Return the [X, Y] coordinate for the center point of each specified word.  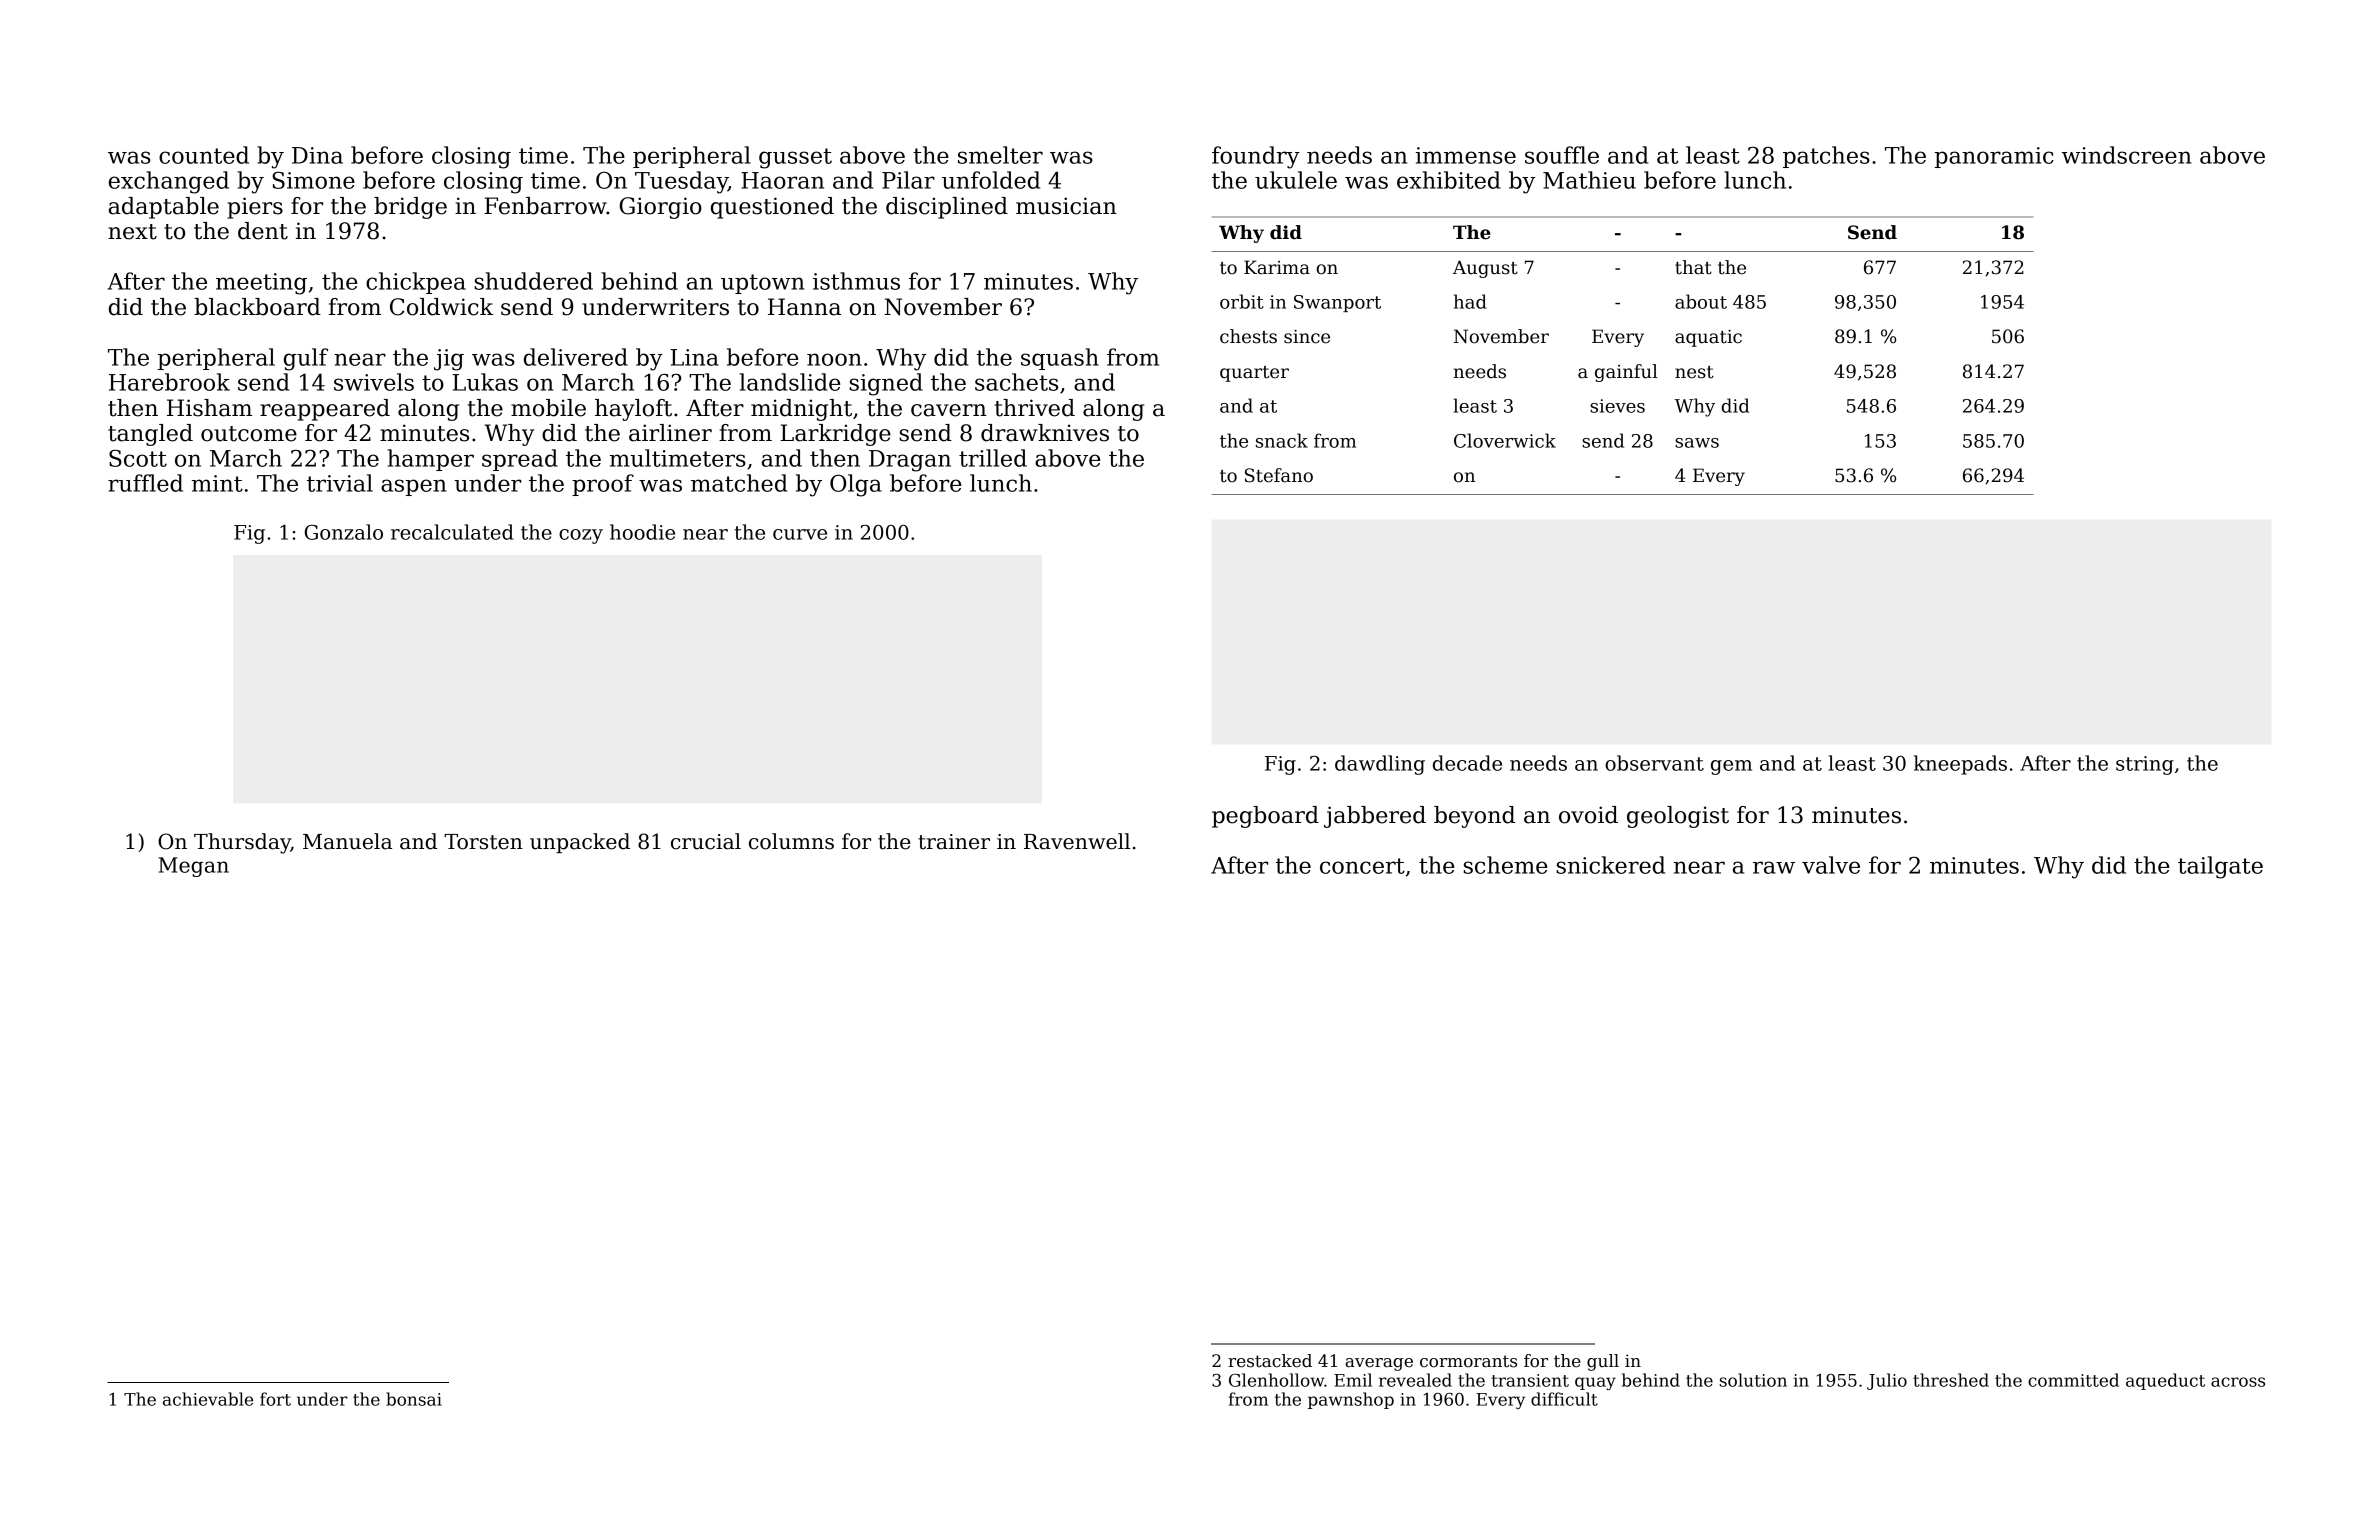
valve [1831, 865]
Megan [193, 867]
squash [1060, 359]
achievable [208, 1399]
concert [1362, 866]
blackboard [257, 307]
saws [1697, 443]
